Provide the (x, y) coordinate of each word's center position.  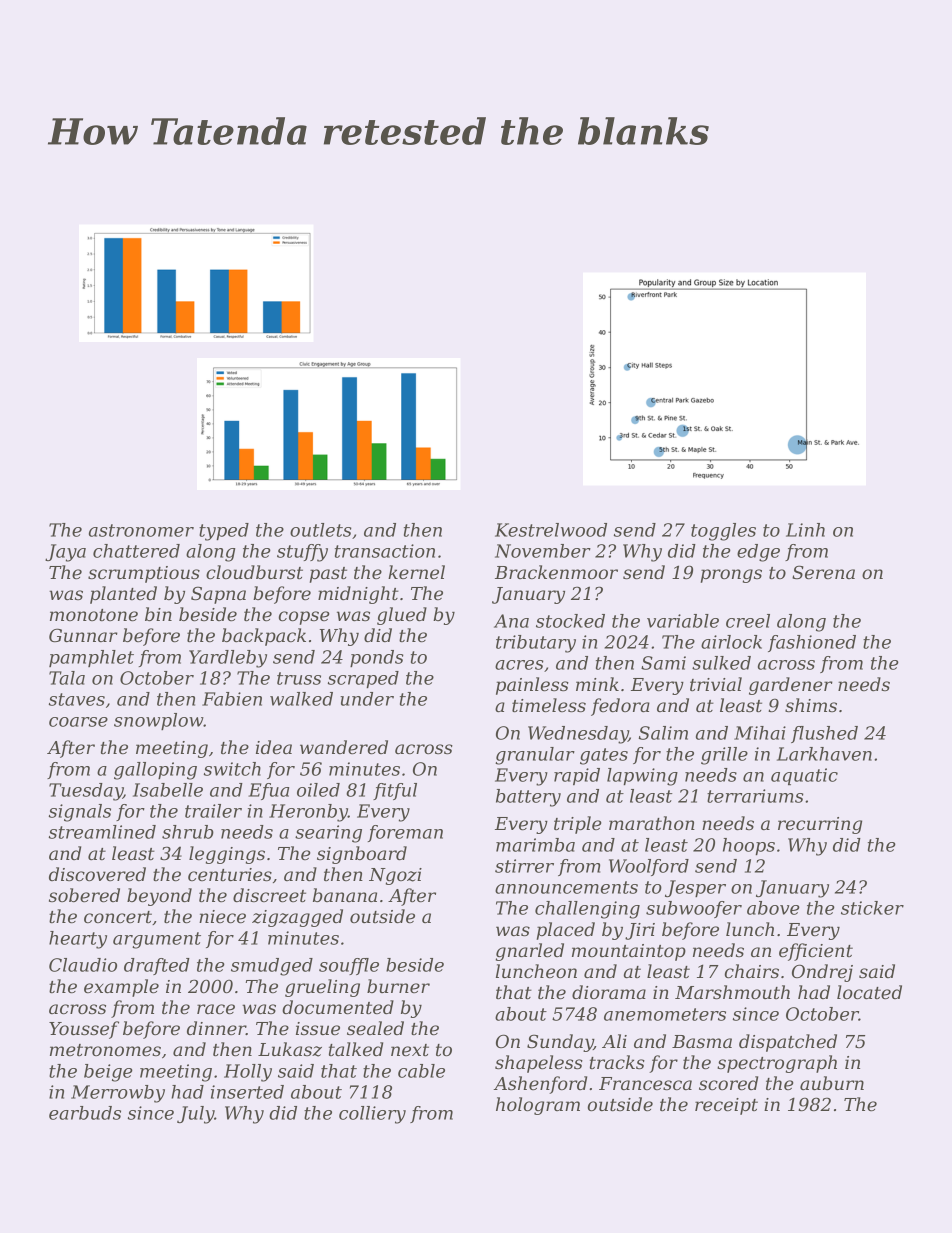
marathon (652, 823)
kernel (416, 572)
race (216, 1009)
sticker (872, 908)
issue (318, 1029)
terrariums (755, 796)
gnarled (530, 952)
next (410, 1050)
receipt (726, 1106)
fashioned (812, 643)
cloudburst (254, 572)
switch (232, 769)
